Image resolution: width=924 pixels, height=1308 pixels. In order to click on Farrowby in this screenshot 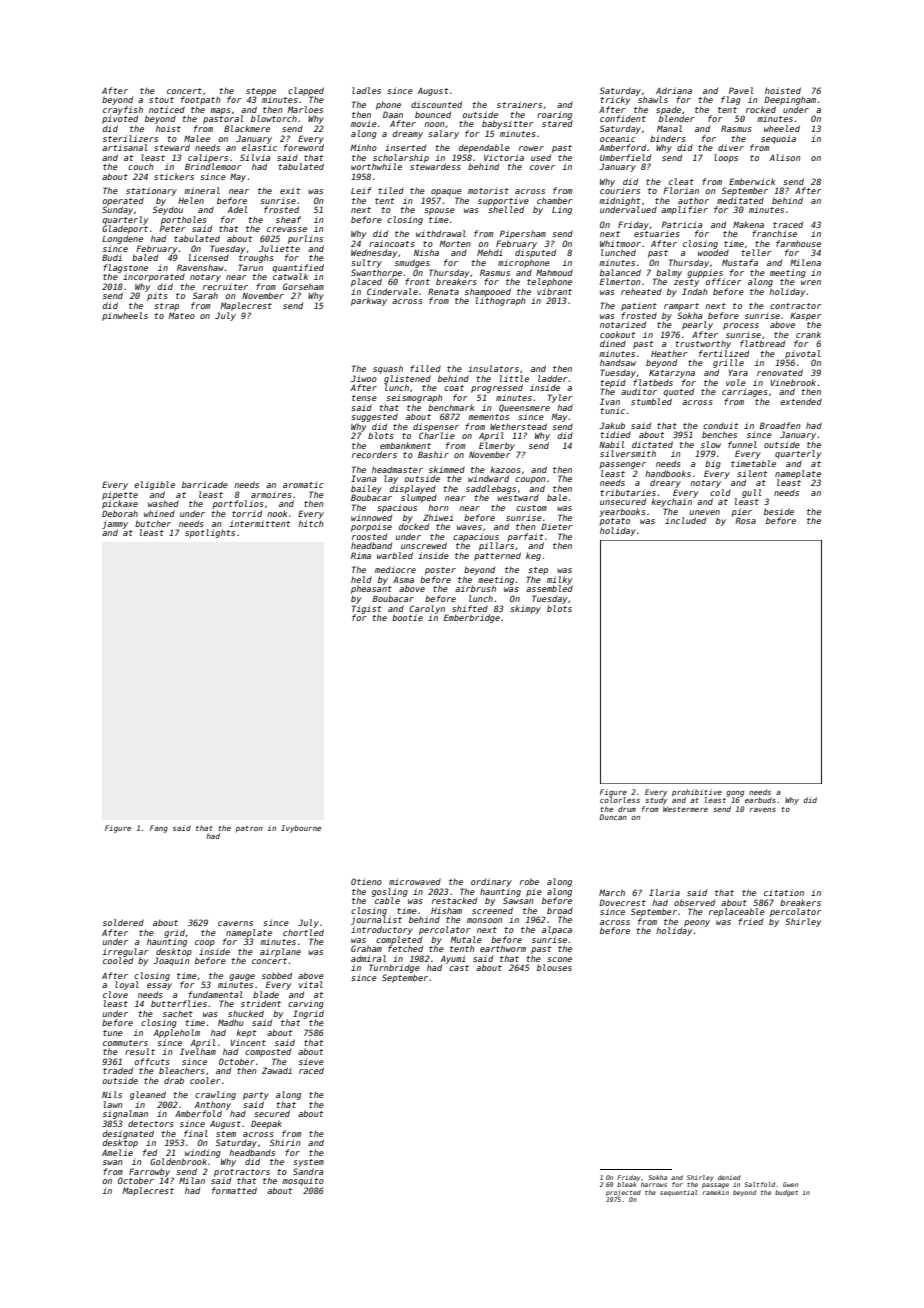, I will do `click(149, 1172)`.
